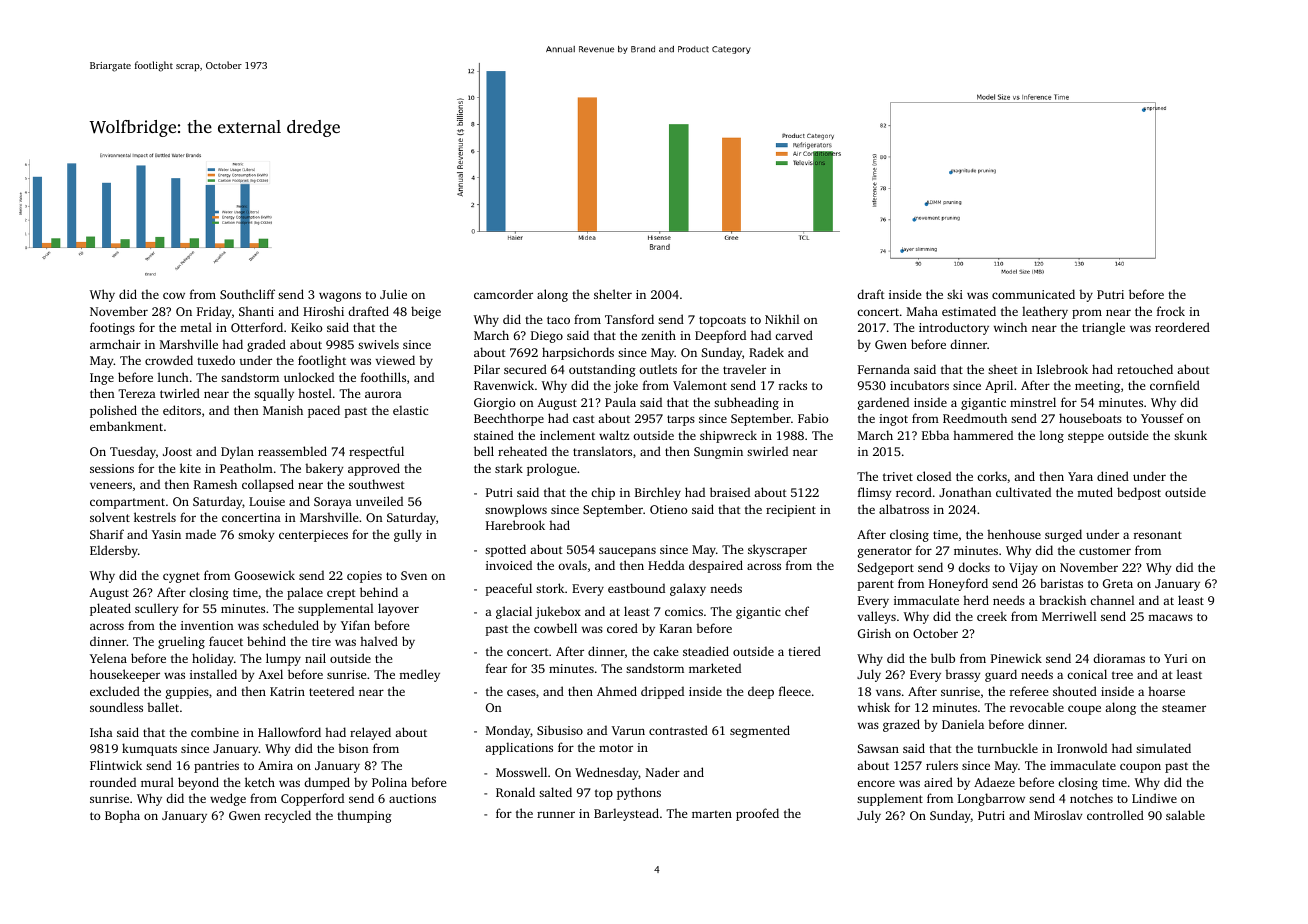 This screenshot has height=924, width=1308. What do you see at coordinates (730, 492) in the screenshot?
I see `braised` at bounding box center [730, 492].
